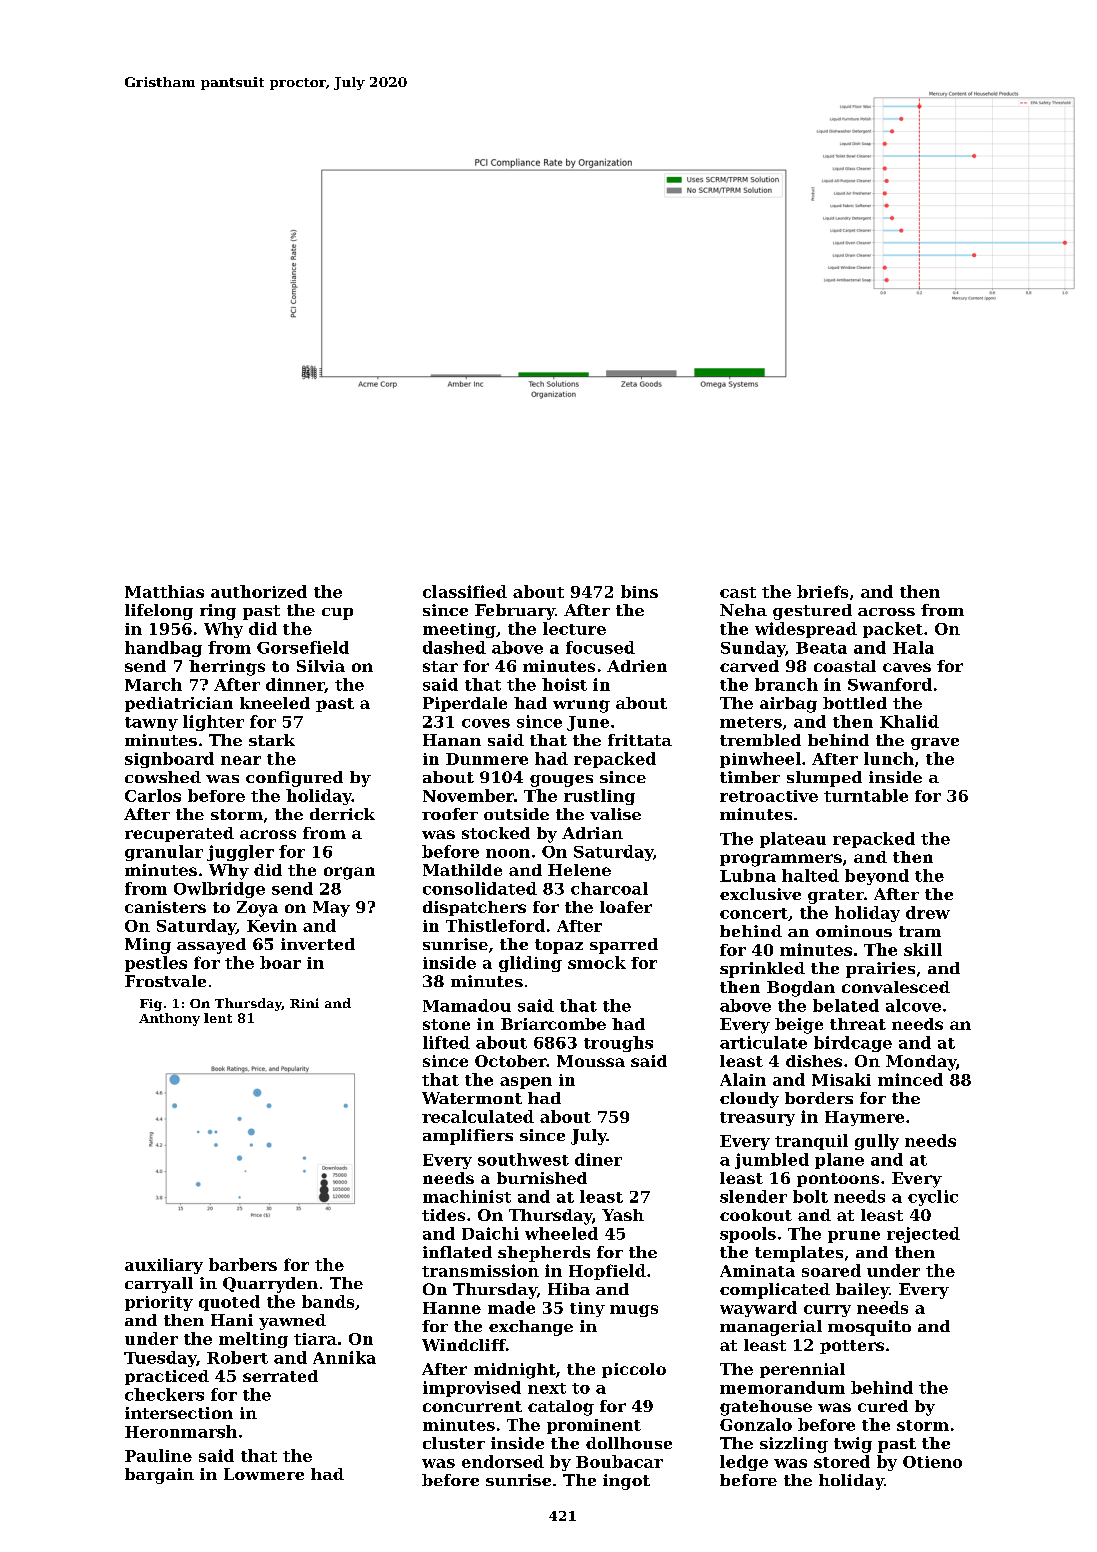  What do you see at coordinates (169, 1019) in the screenshot?
I see `Anthony` at bounding box center [169, 1019].
